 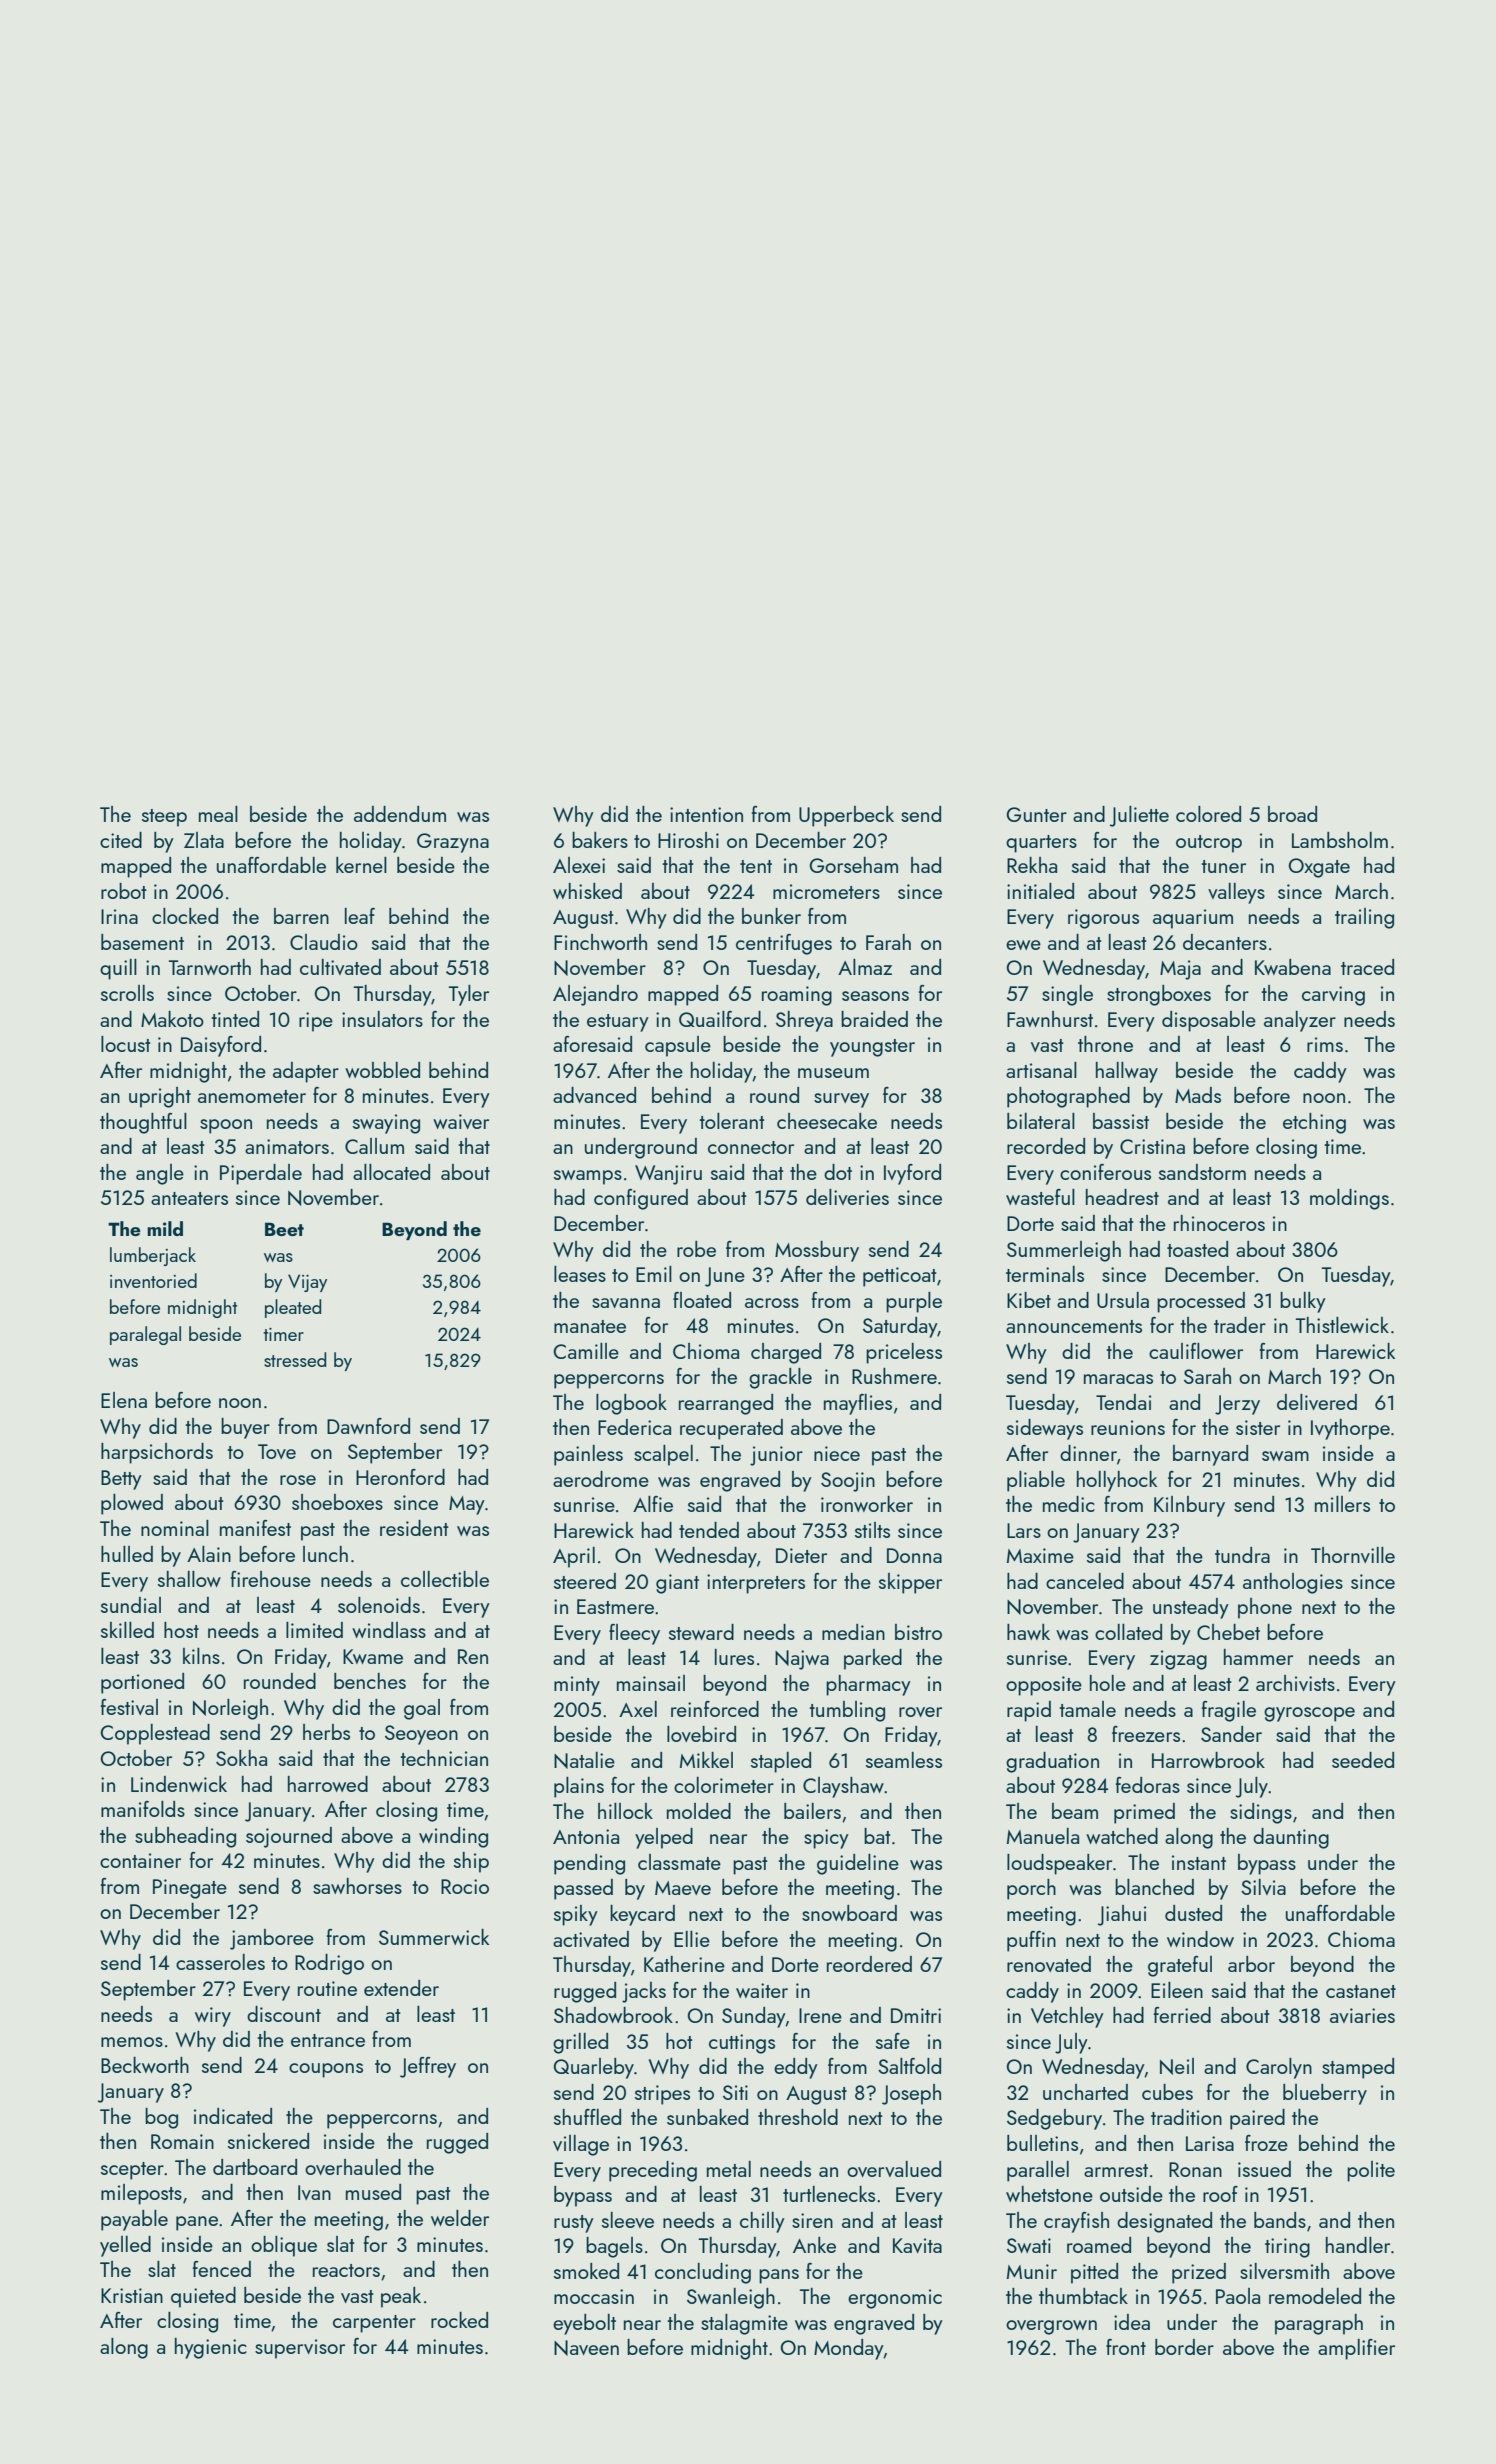 I want to click on dusted, so click(x=1193, y=1913).
